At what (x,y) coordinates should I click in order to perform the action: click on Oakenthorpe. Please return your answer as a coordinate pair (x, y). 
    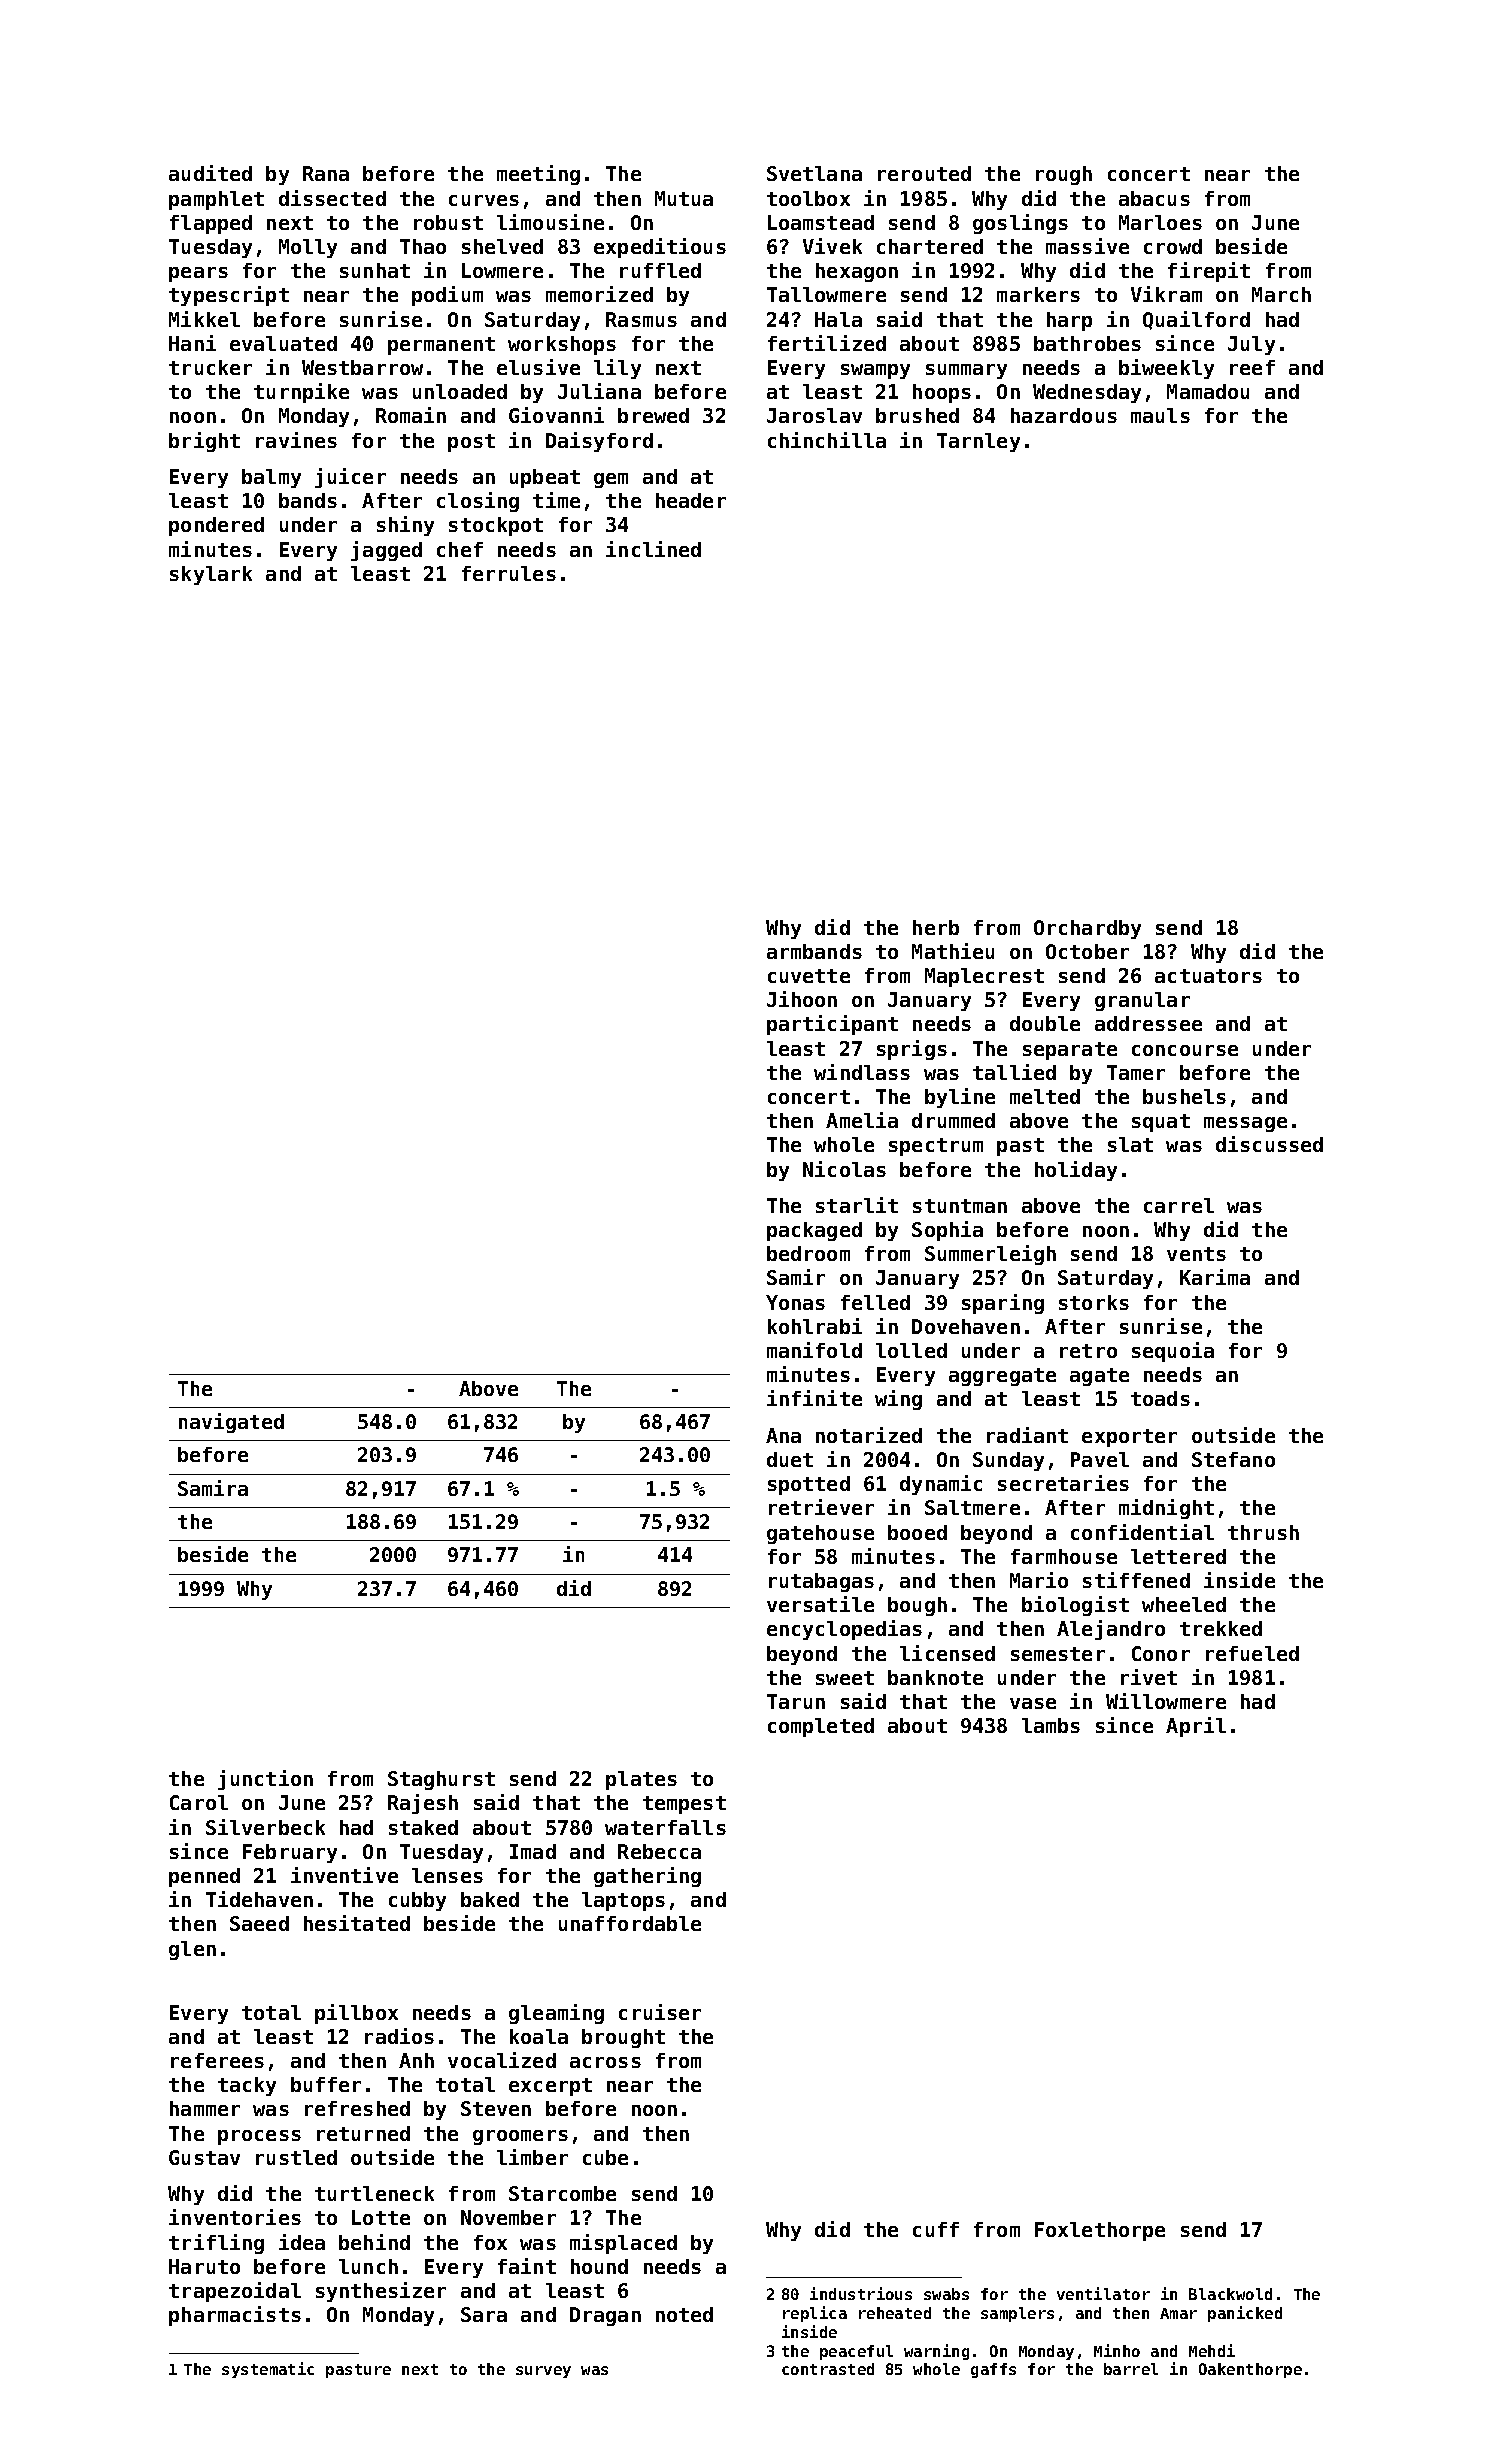
    Looking at the image, I should click on (1250, 2370).
